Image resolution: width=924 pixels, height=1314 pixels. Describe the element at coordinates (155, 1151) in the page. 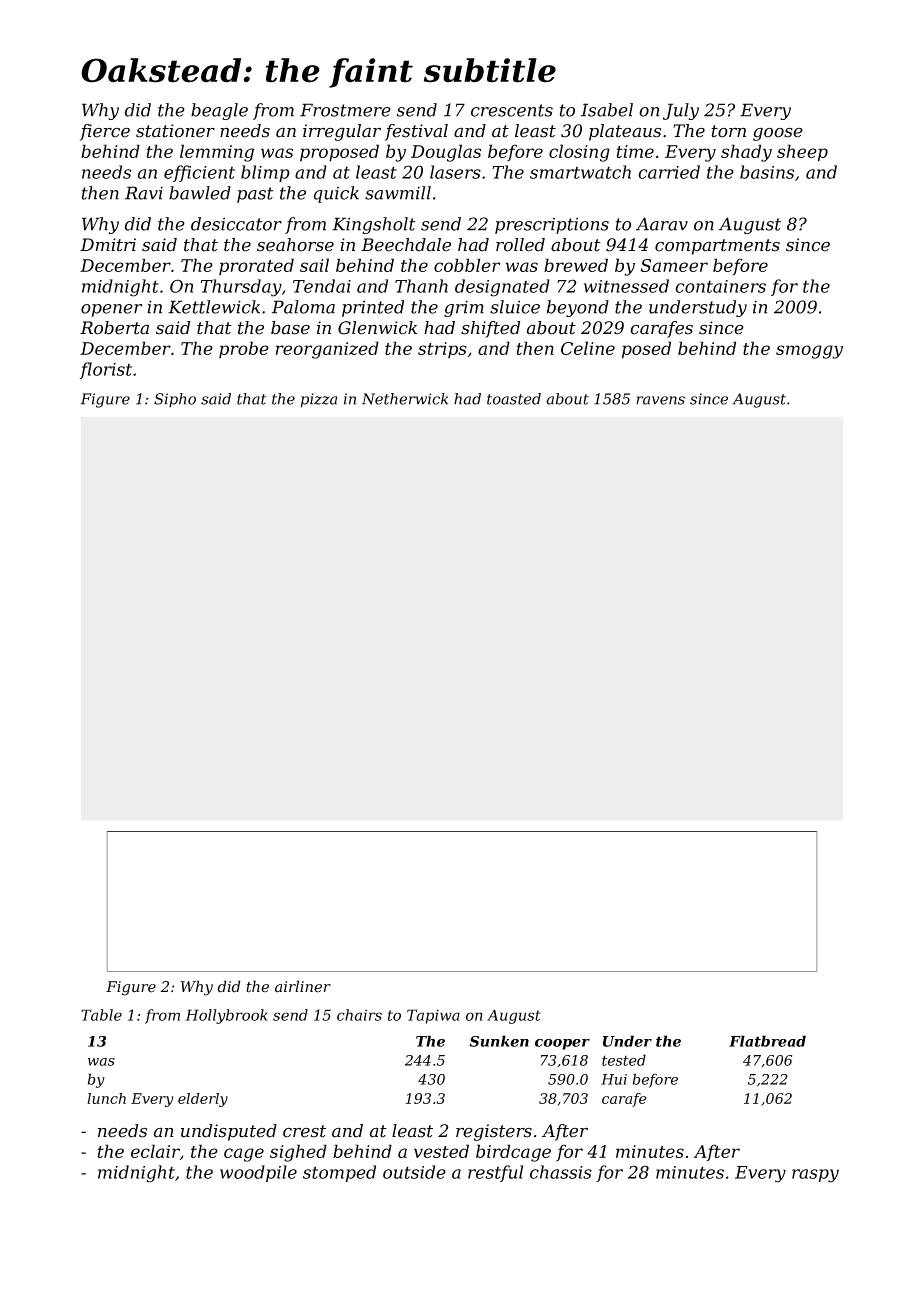

I see `eclair` at that location.
